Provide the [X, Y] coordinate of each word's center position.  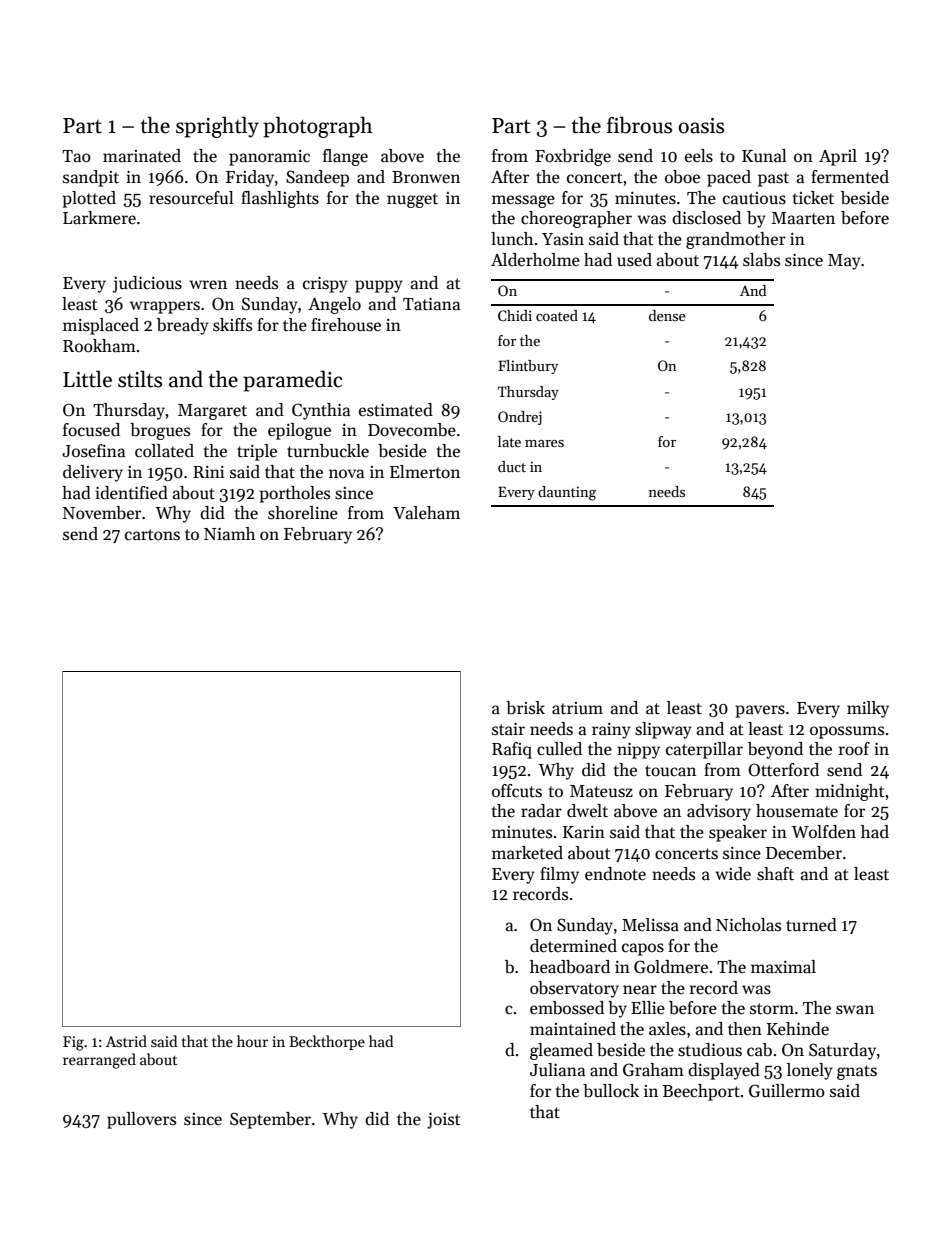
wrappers [165, 307]
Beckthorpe [327, 1042]
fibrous [639, 125]
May [844, 262]
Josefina [93, 451]
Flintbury [528, 367]
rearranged [99, 1061]
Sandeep [317, 178]
